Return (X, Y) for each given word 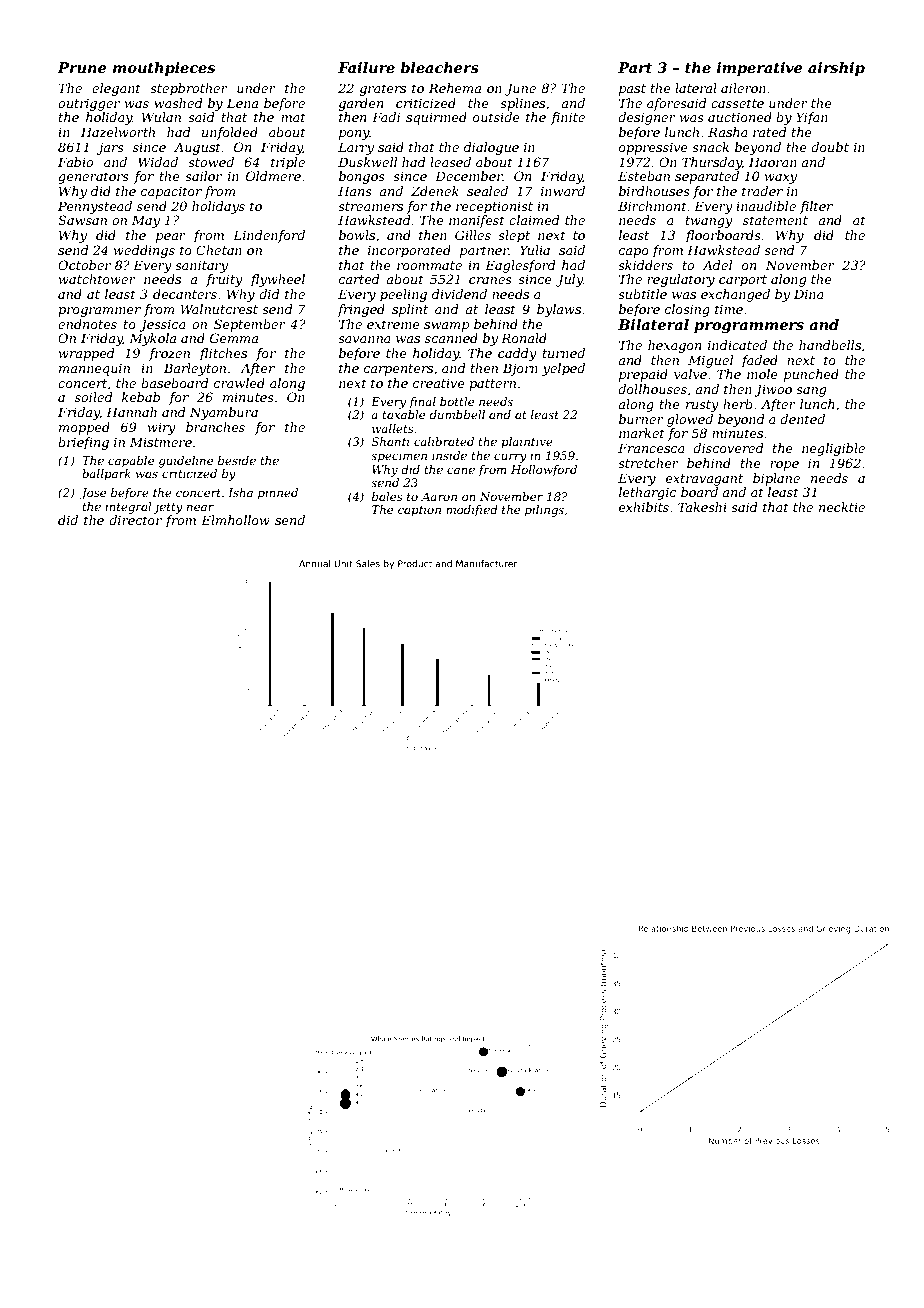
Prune (82, 67)
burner (641, 419)
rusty (702, 406)
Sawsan (82, 220)
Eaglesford (520, 266)
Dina (809, 294)
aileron (743, 88)
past (632, 90)
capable (131, 462)
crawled (239, 383)
